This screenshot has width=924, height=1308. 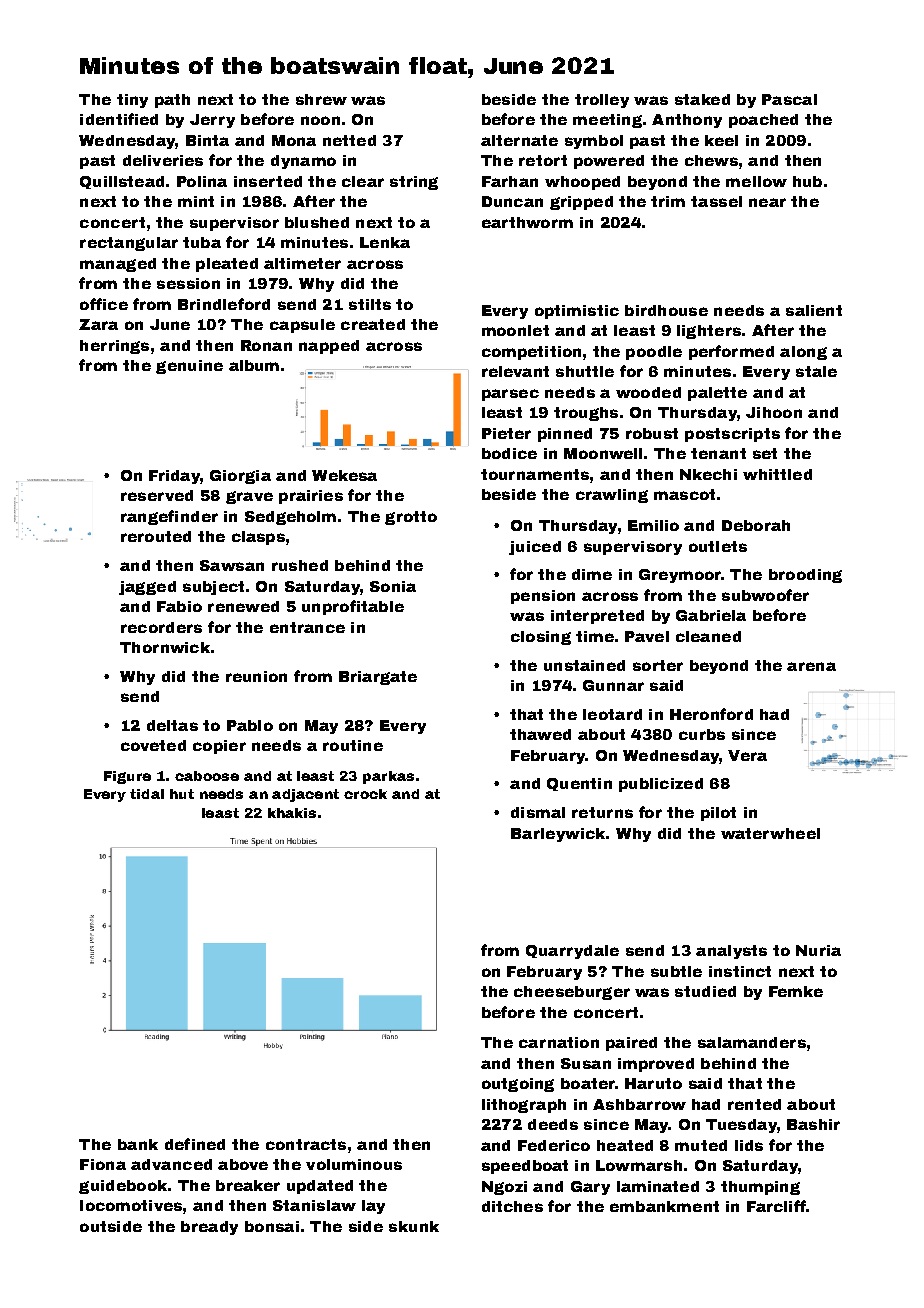 What do you see at coordinates (559, 1042) in the screenshot?
I see `carnation` at bounding box center [559, 1042].
